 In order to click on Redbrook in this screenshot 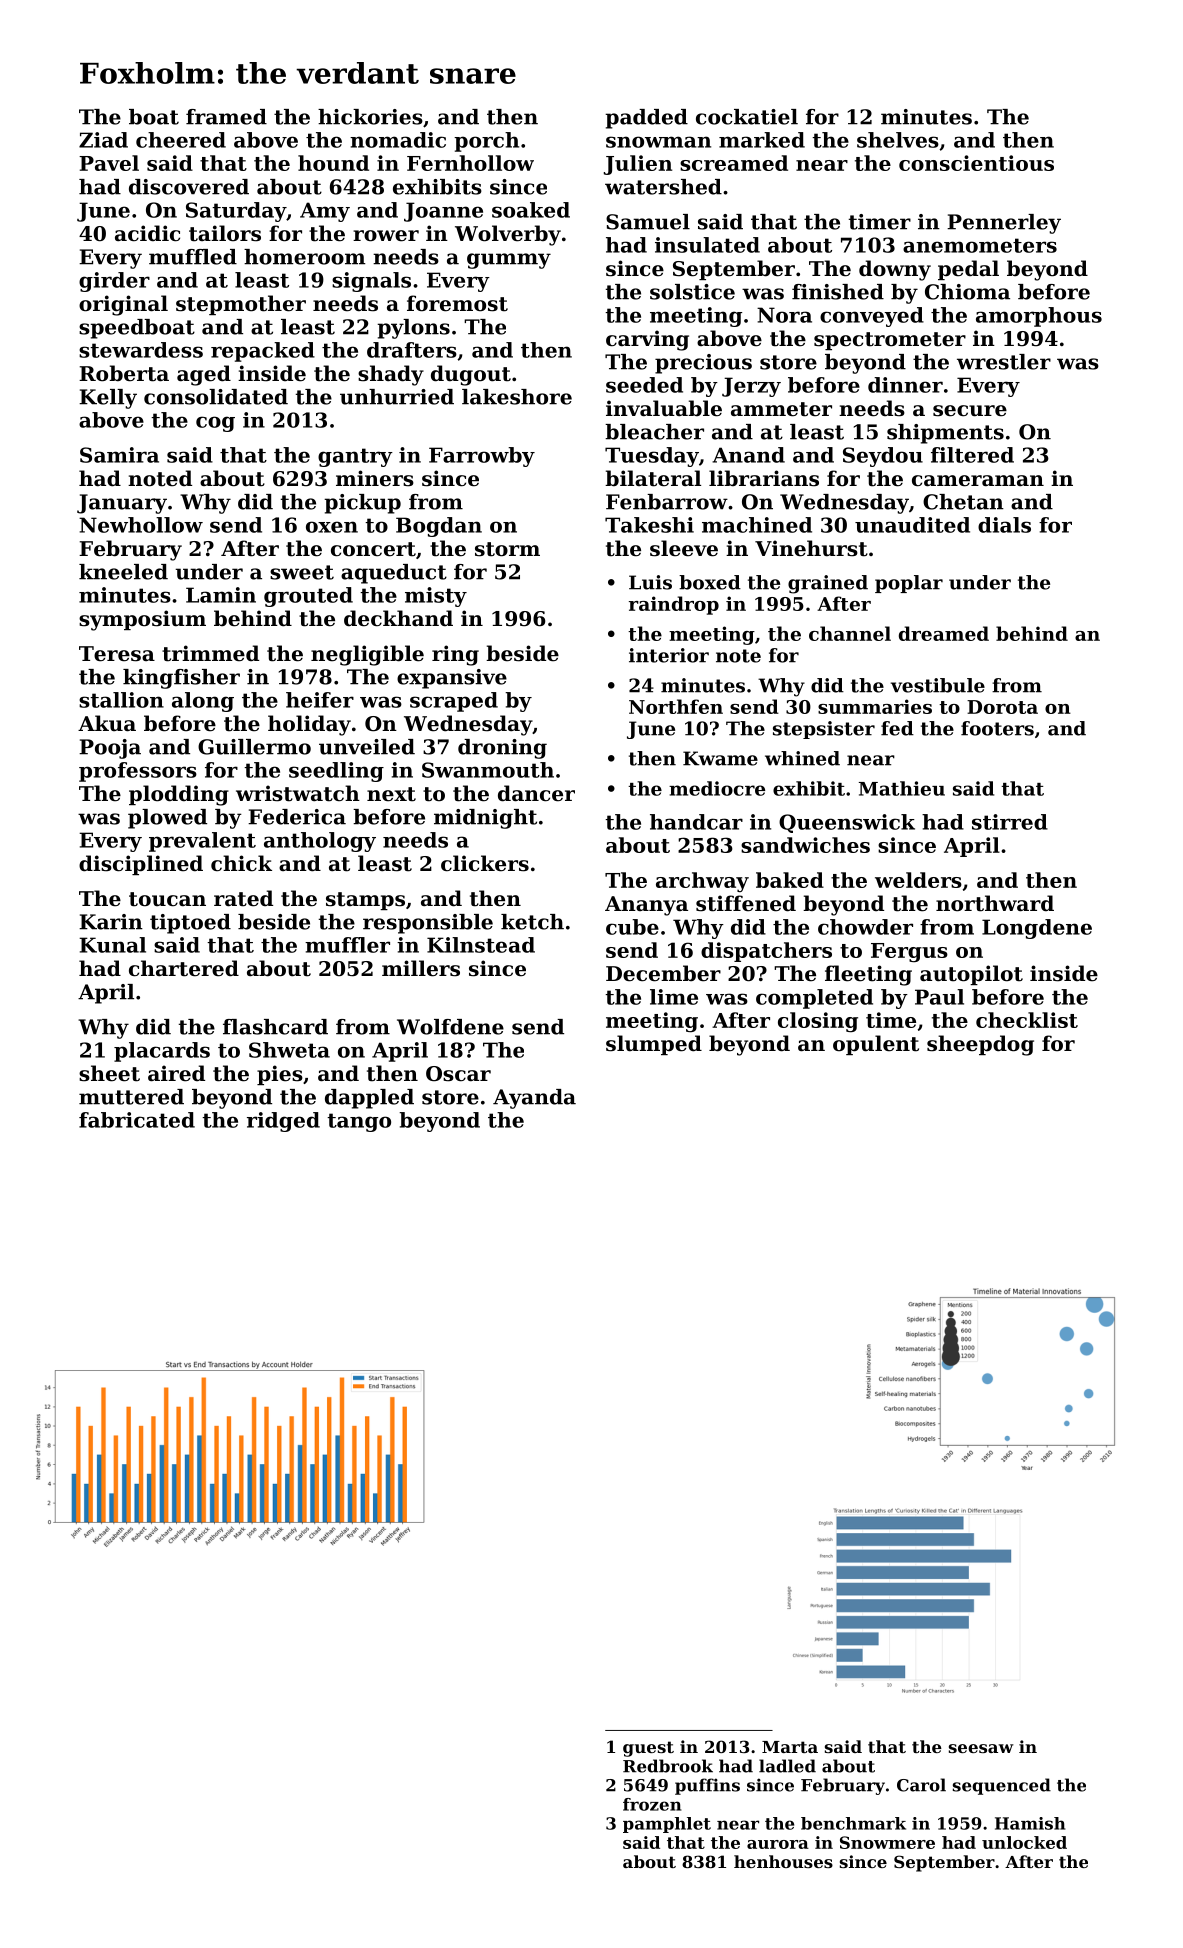, I will do `click(668, 1766)`.
